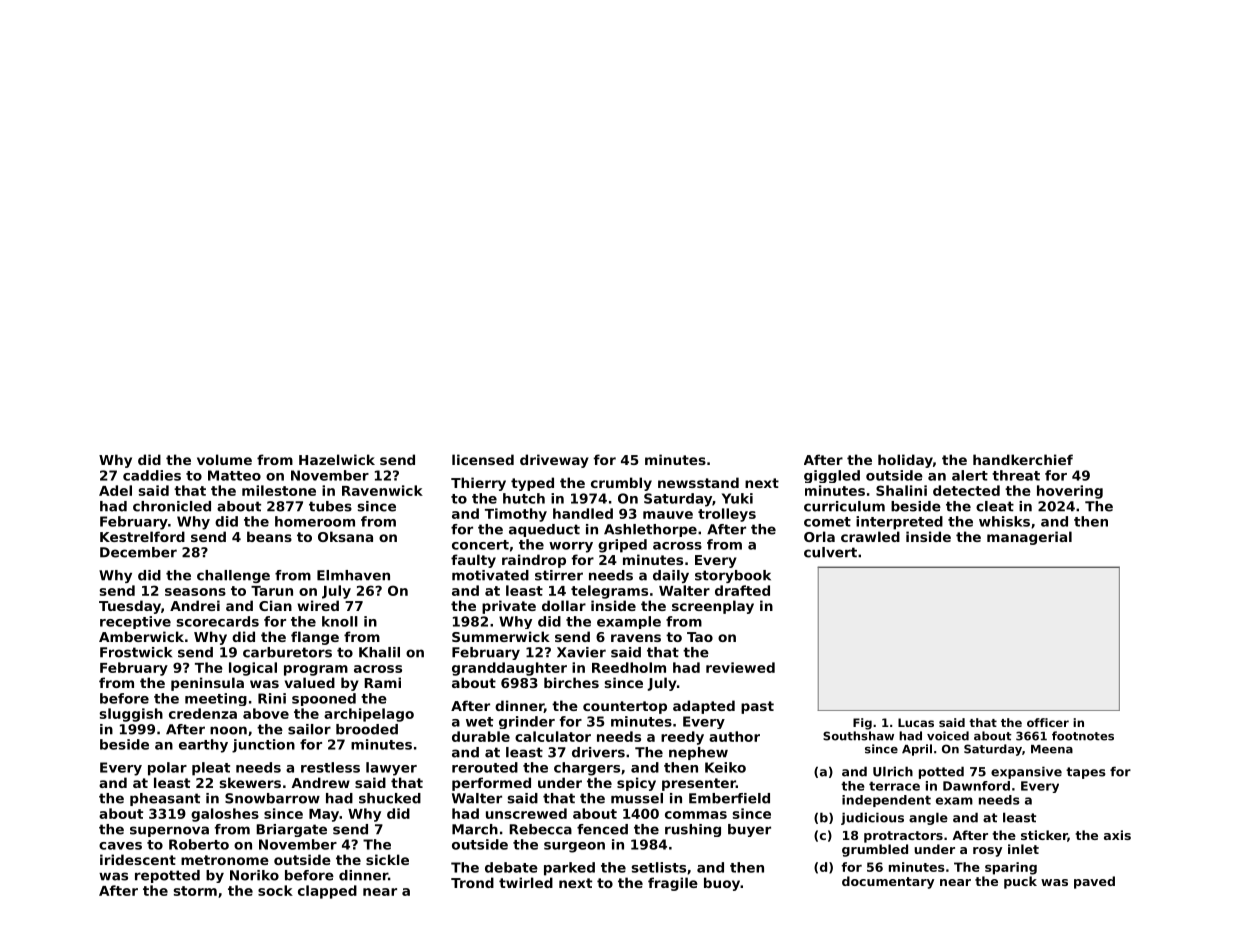 Image resolution: width=1233 pixels, height=952 pixels. Describe the element at coordinates (749, 830) in the document. I see `buyer` at that location.
